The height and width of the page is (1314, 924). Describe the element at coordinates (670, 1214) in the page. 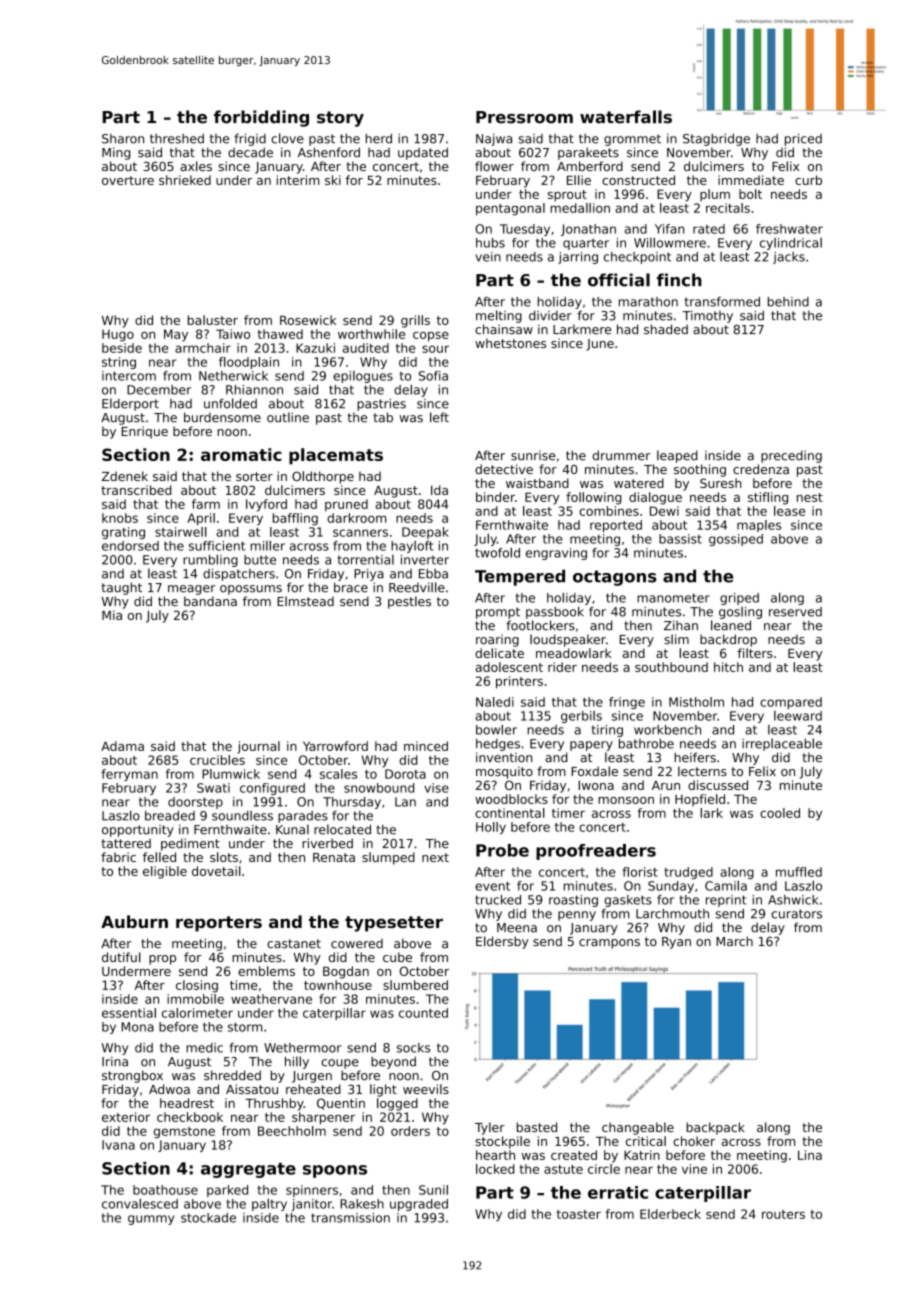

I see `Elderbeck` at that location.
